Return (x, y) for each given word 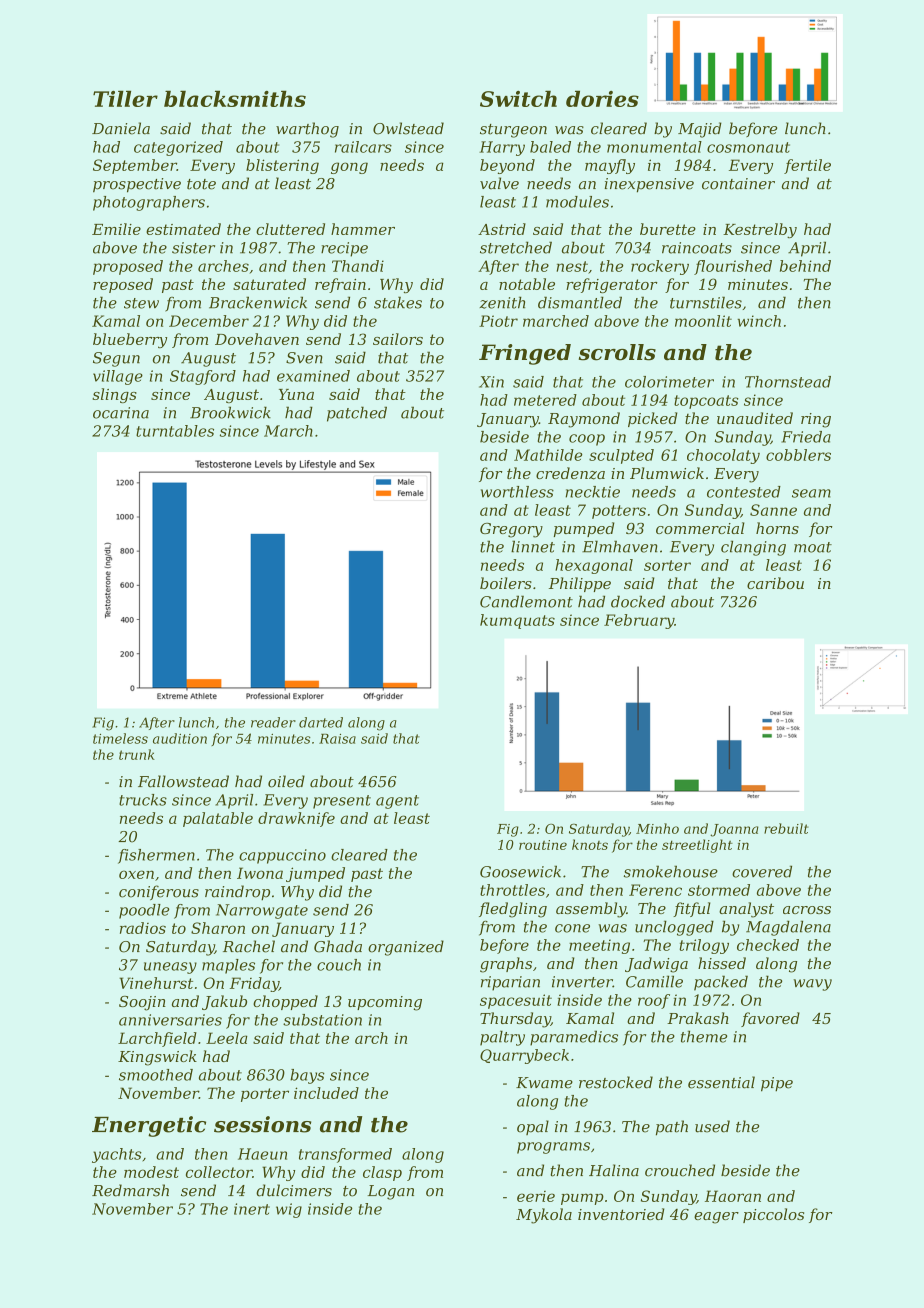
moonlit (703, 321)
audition (180, 738)
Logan (390, 1192)
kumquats (517, 621)
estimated (183, 229)
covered (762, 871)
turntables (175, 431)
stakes (398, 302)
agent (397, 802)
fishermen (156, 856)
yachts (117, 1155)
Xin (491, 382)
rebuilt (786, 828)
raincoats (697, 248)
